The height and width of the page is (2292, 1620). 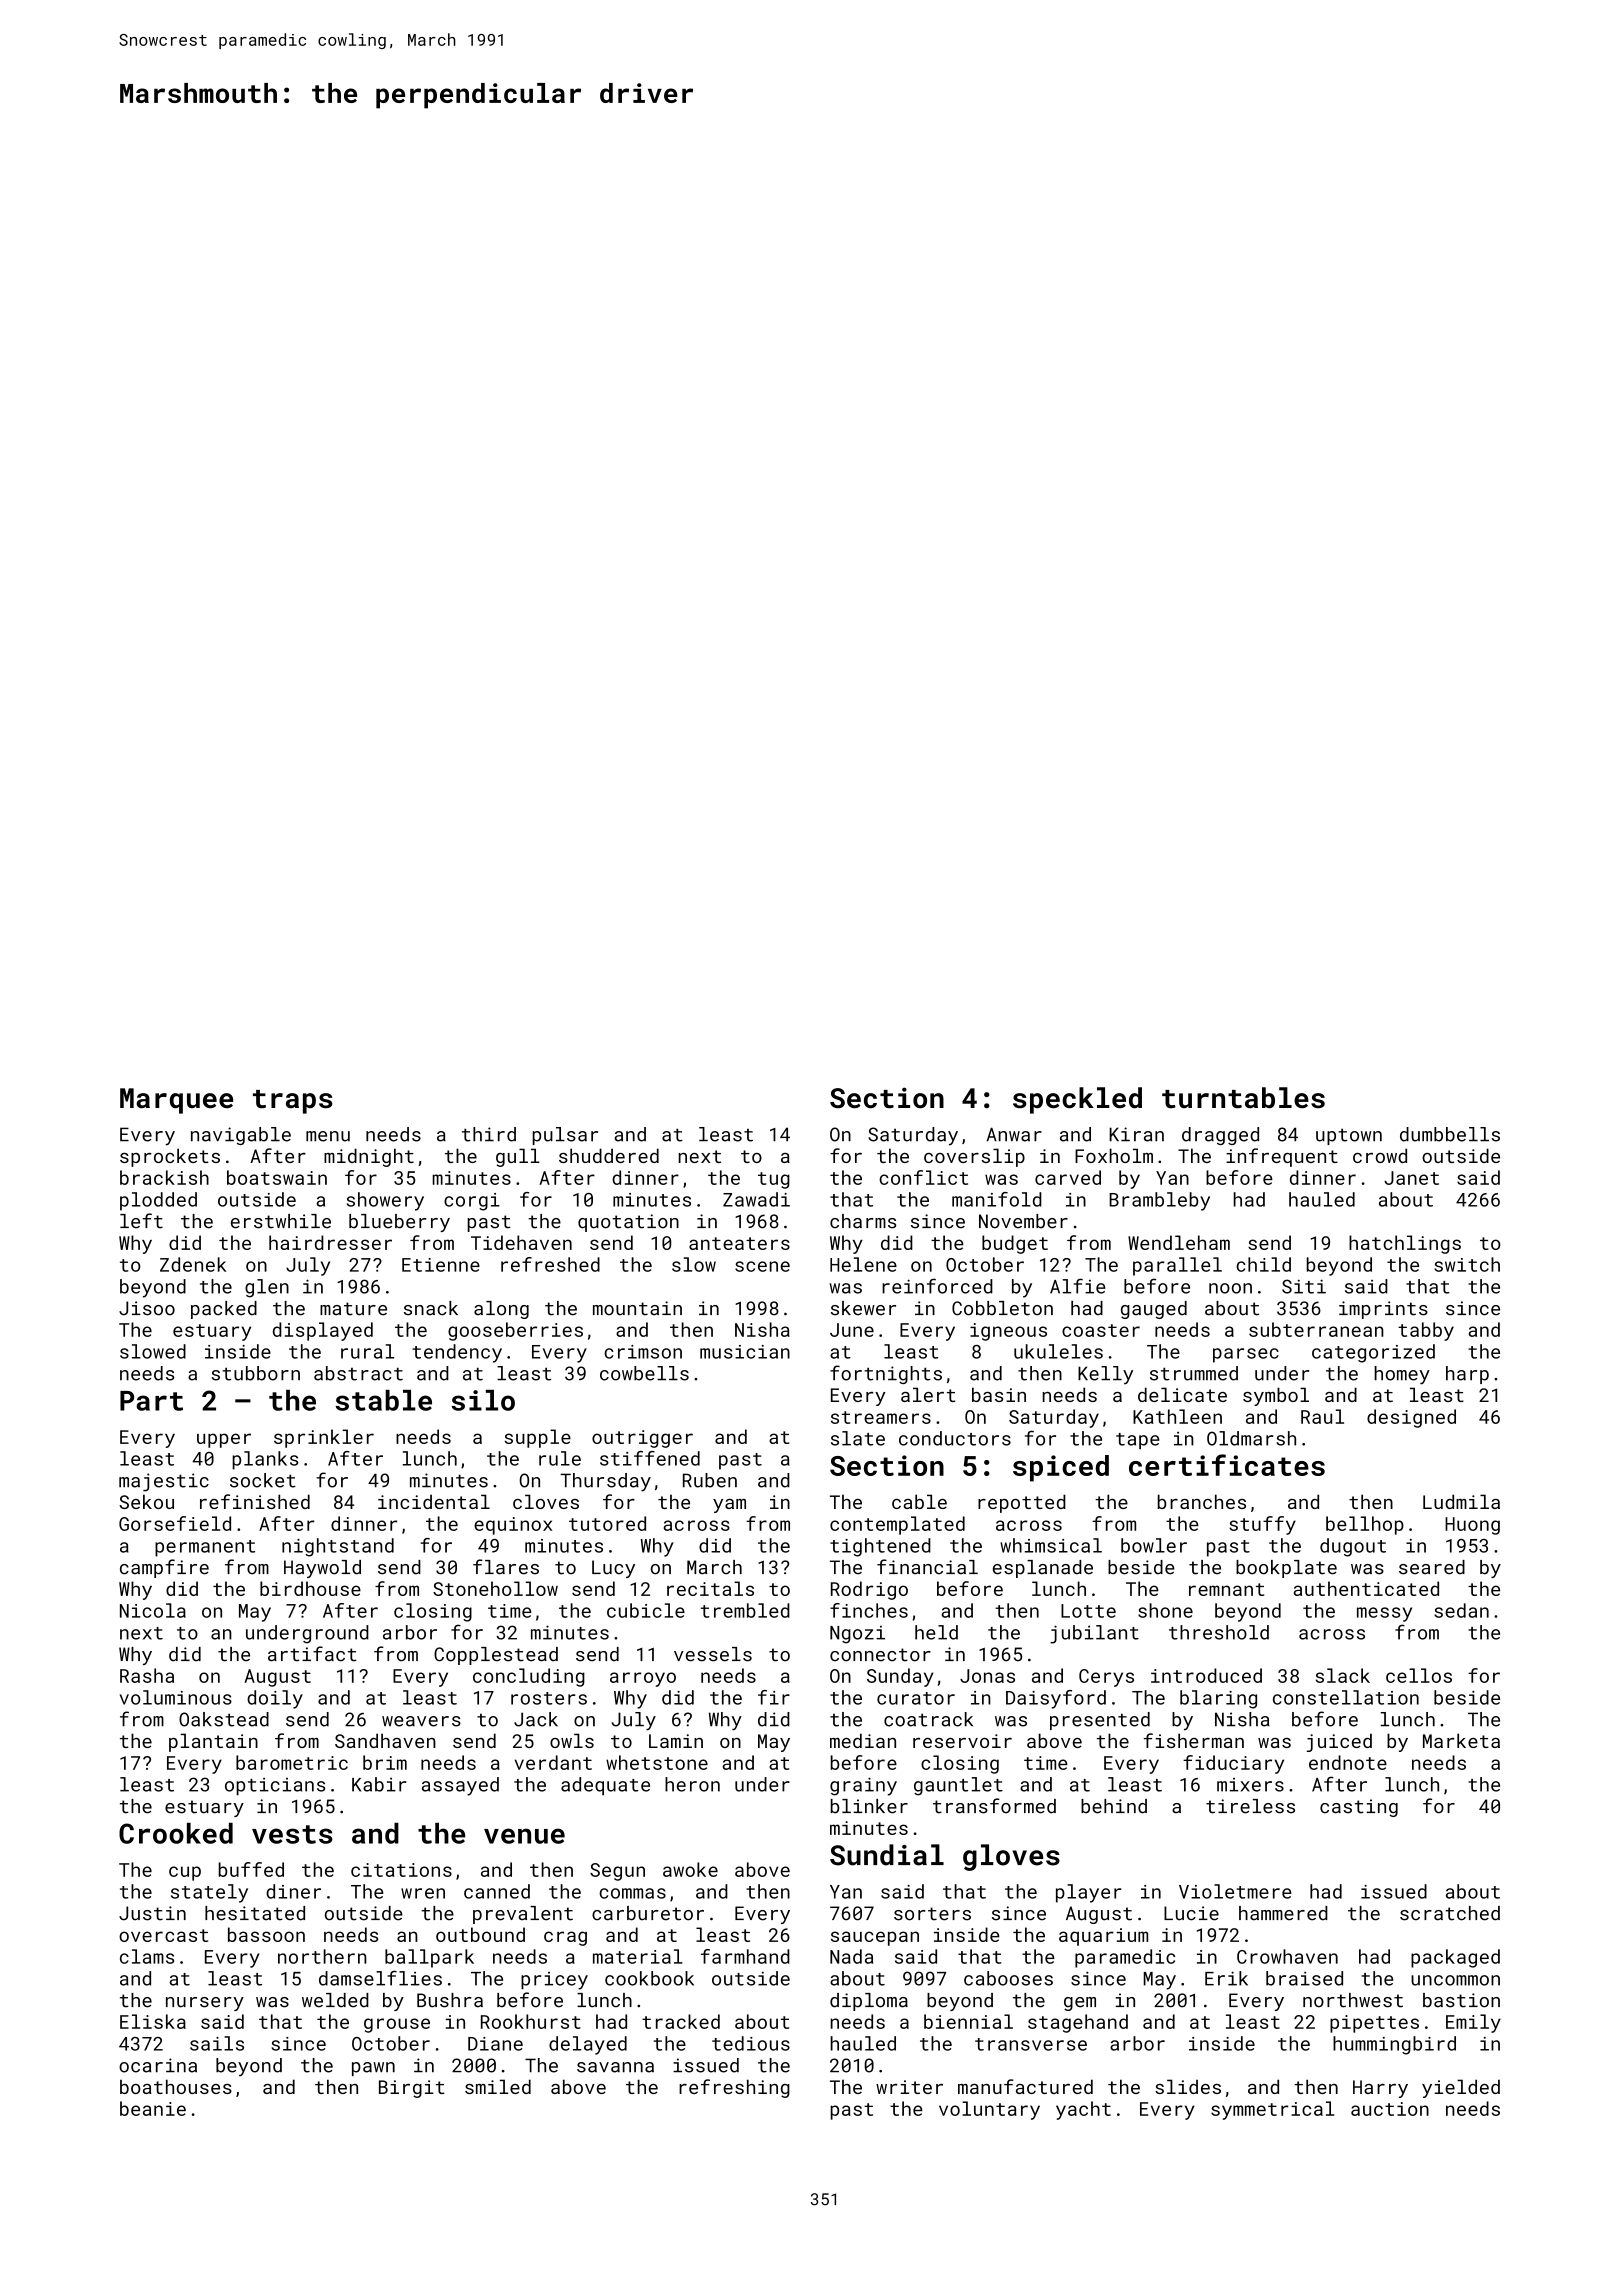 I want to click on musician, so click(x=745, y=1352).
